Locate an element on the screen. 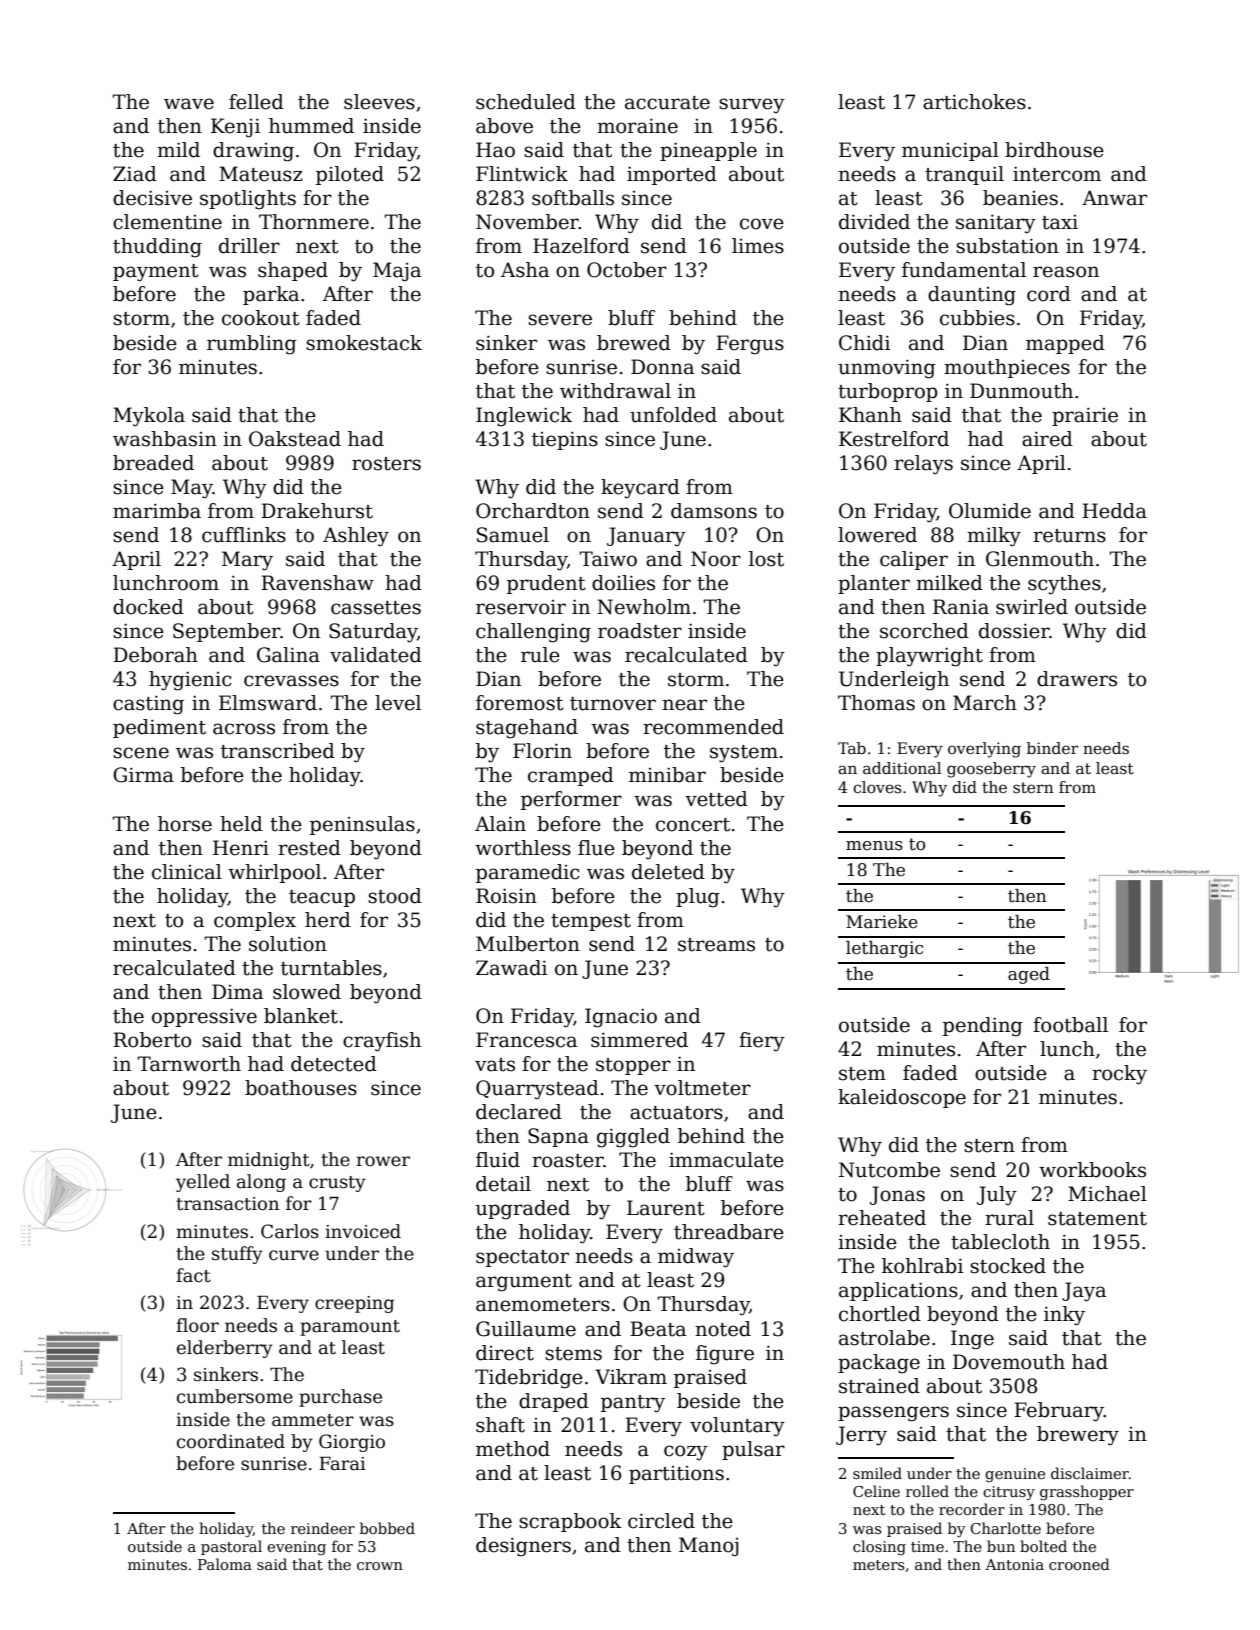 The width and height of the screenshot is (1260, 1630). Anwar is located at coordinates (1114, 198).
